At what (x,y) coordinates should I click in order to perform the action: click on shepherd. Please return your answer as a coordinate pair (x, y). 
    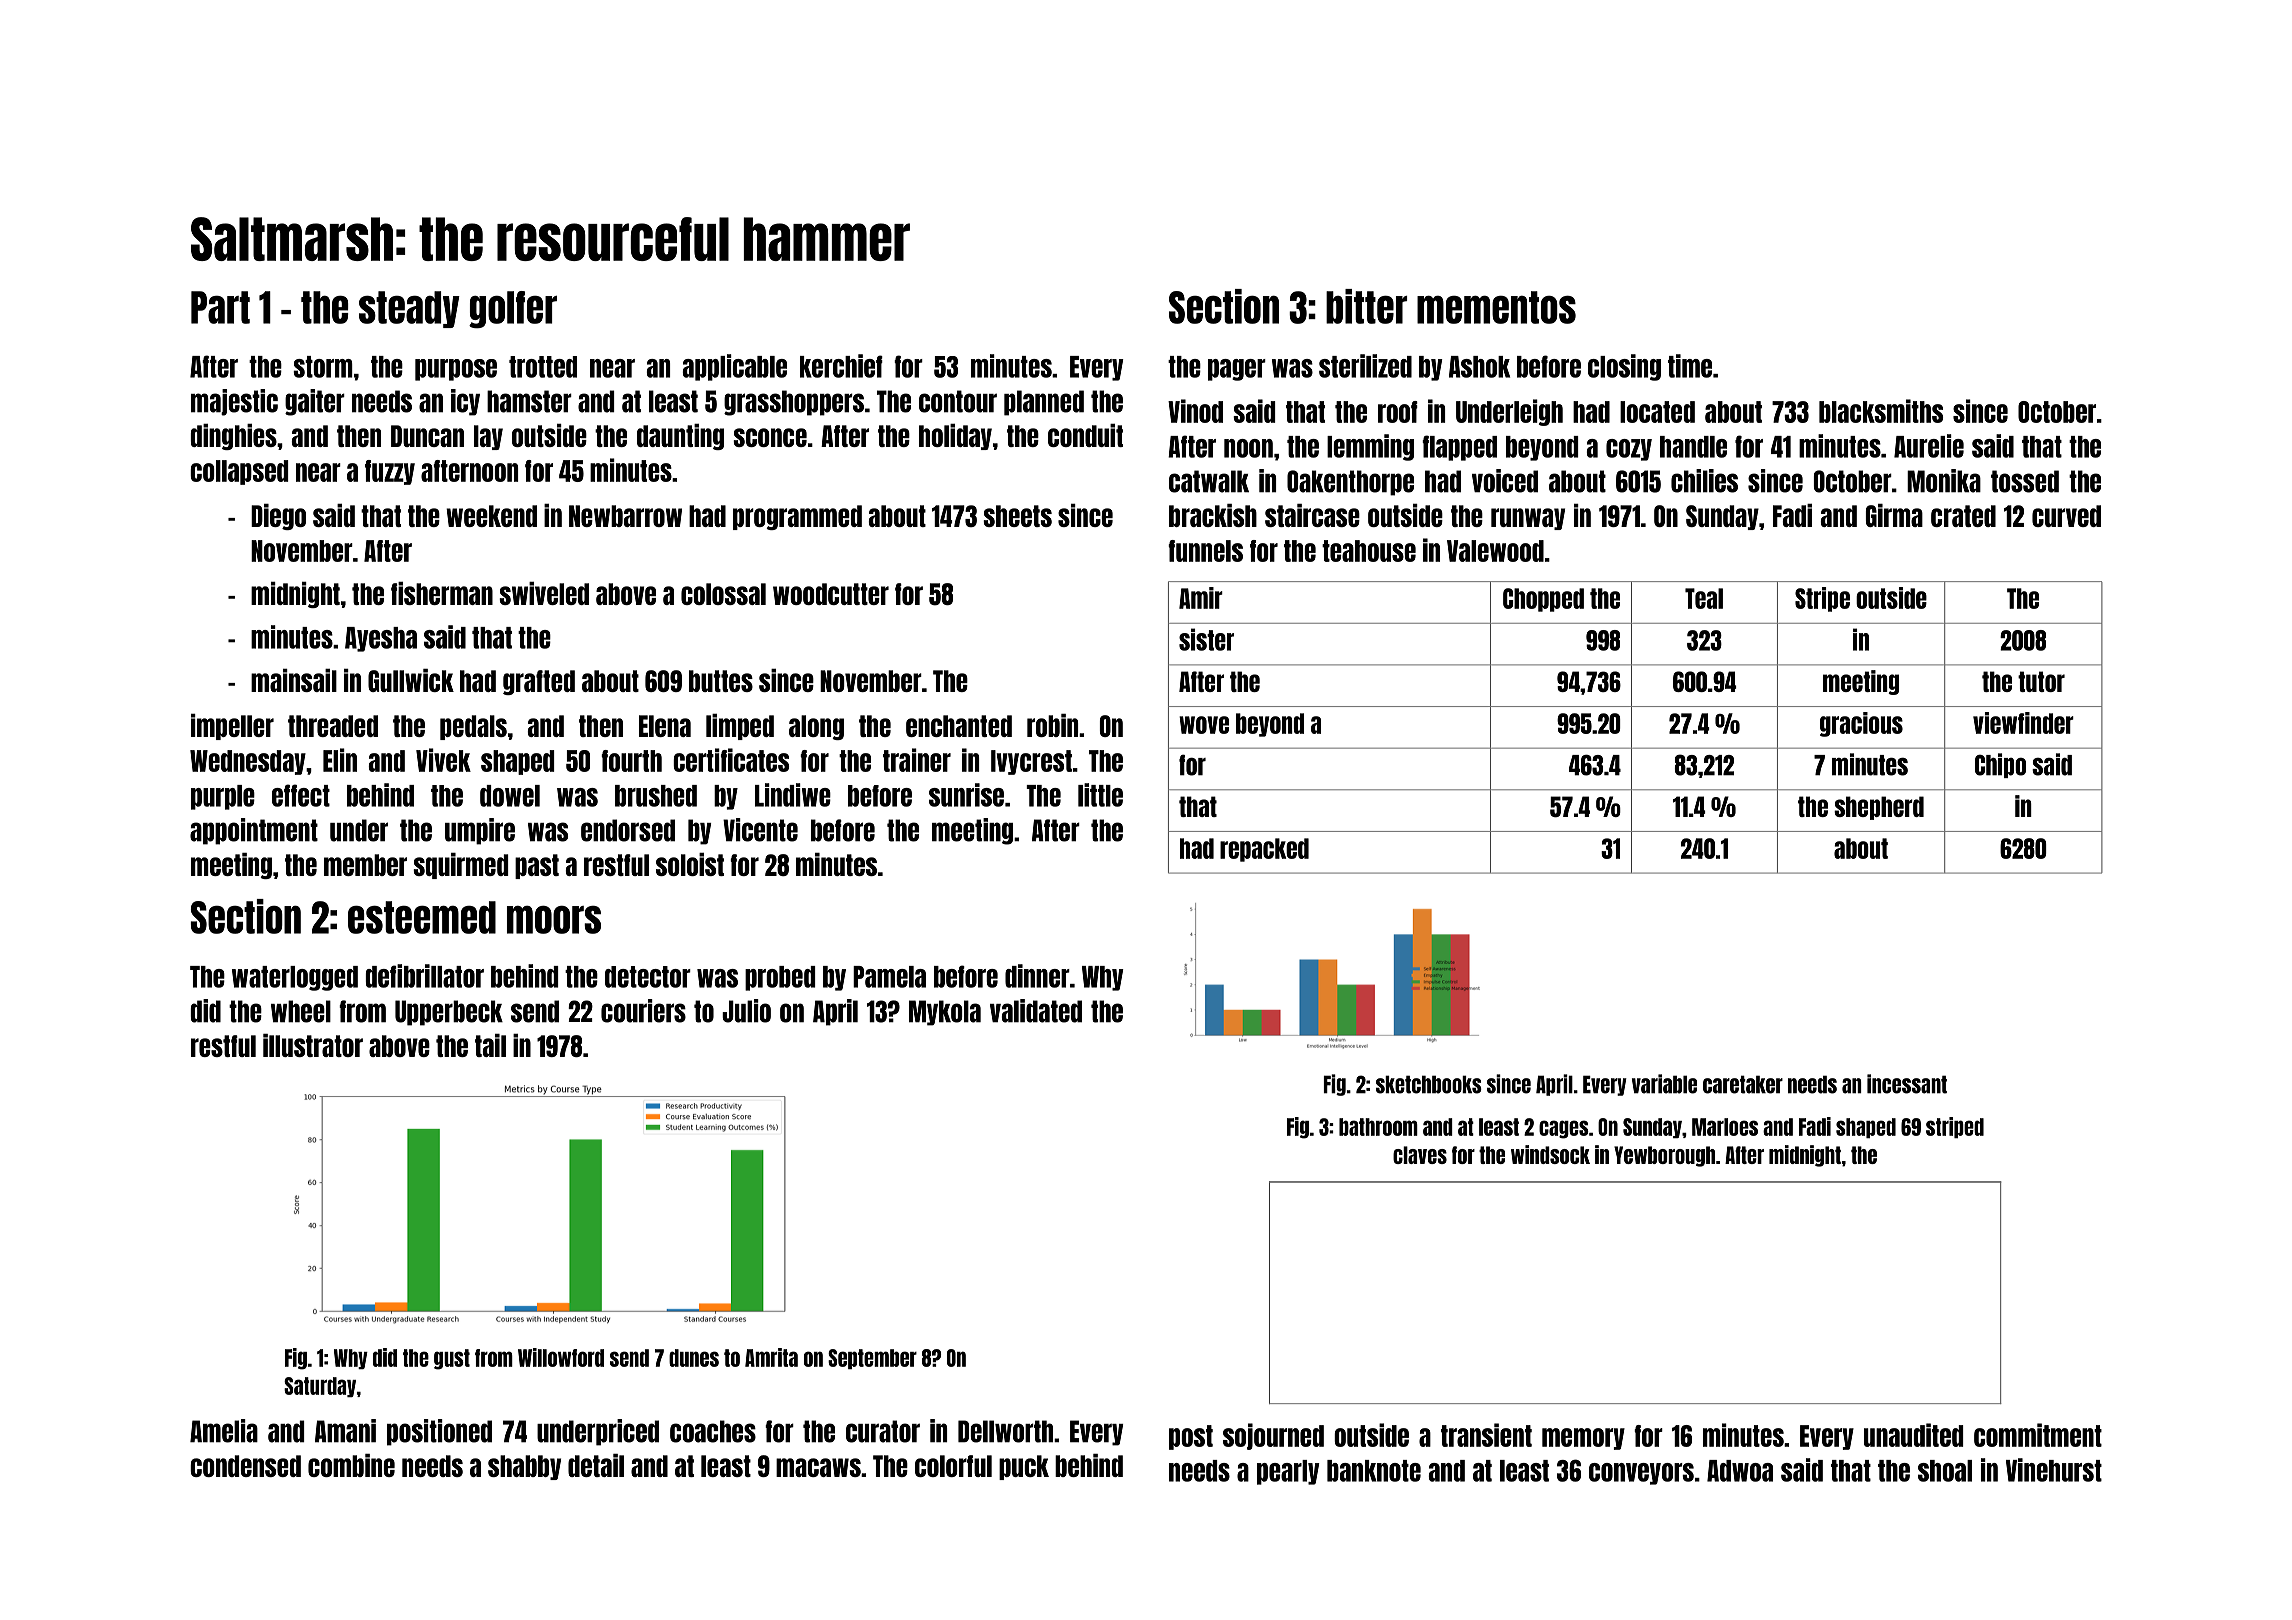
    Looking at the image, I should click on (1879, 808).
